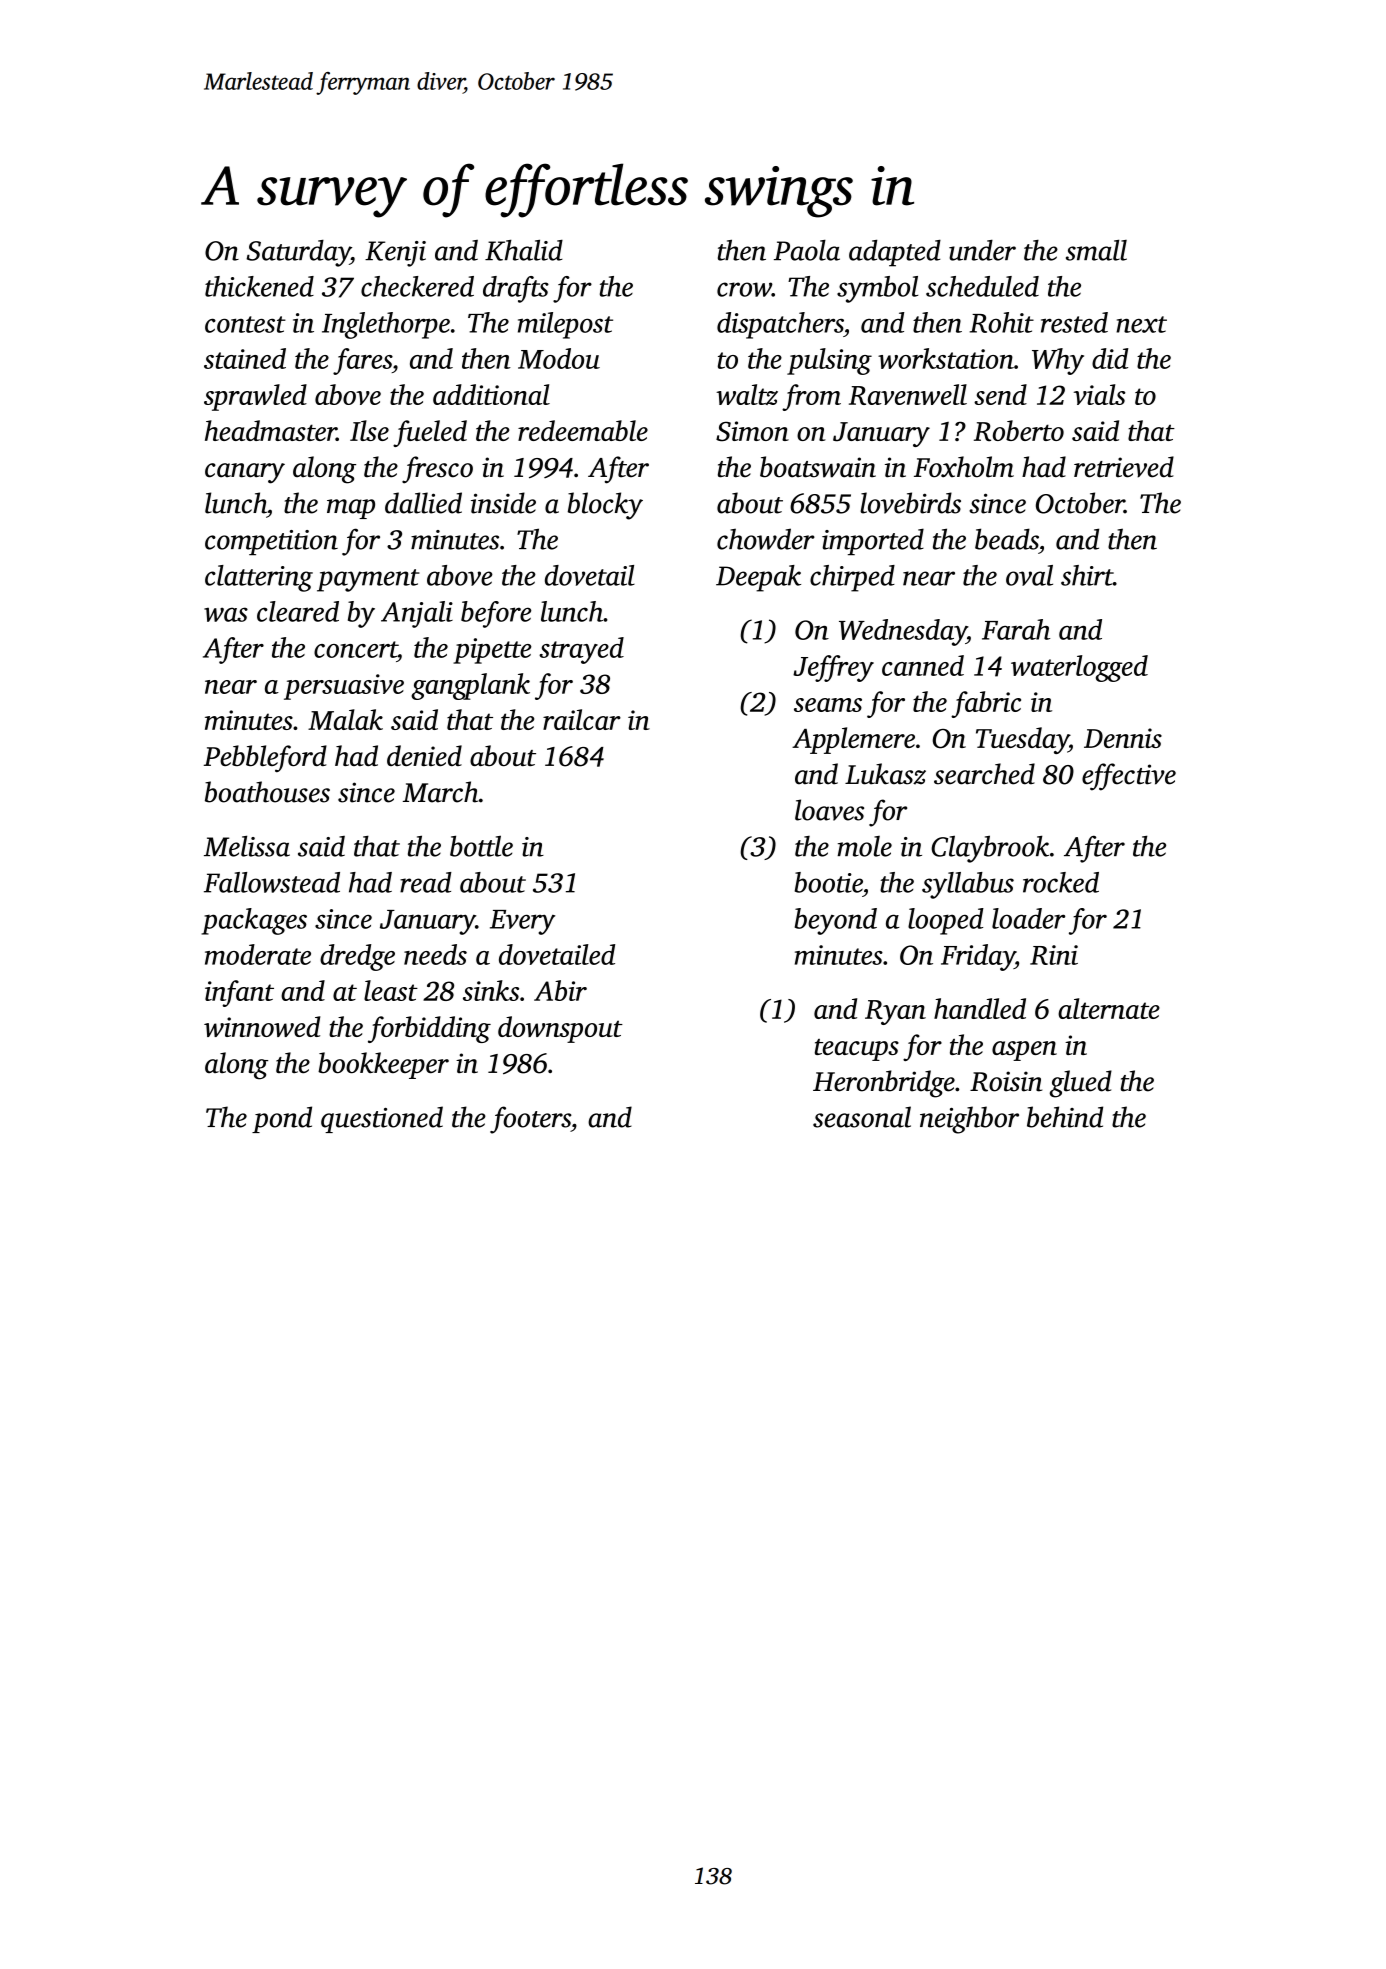 The width and height of the image is (1386, 1969). Describe the element at coordinates (386, 325) in the image. I see `Inglethorpe` at that location.
